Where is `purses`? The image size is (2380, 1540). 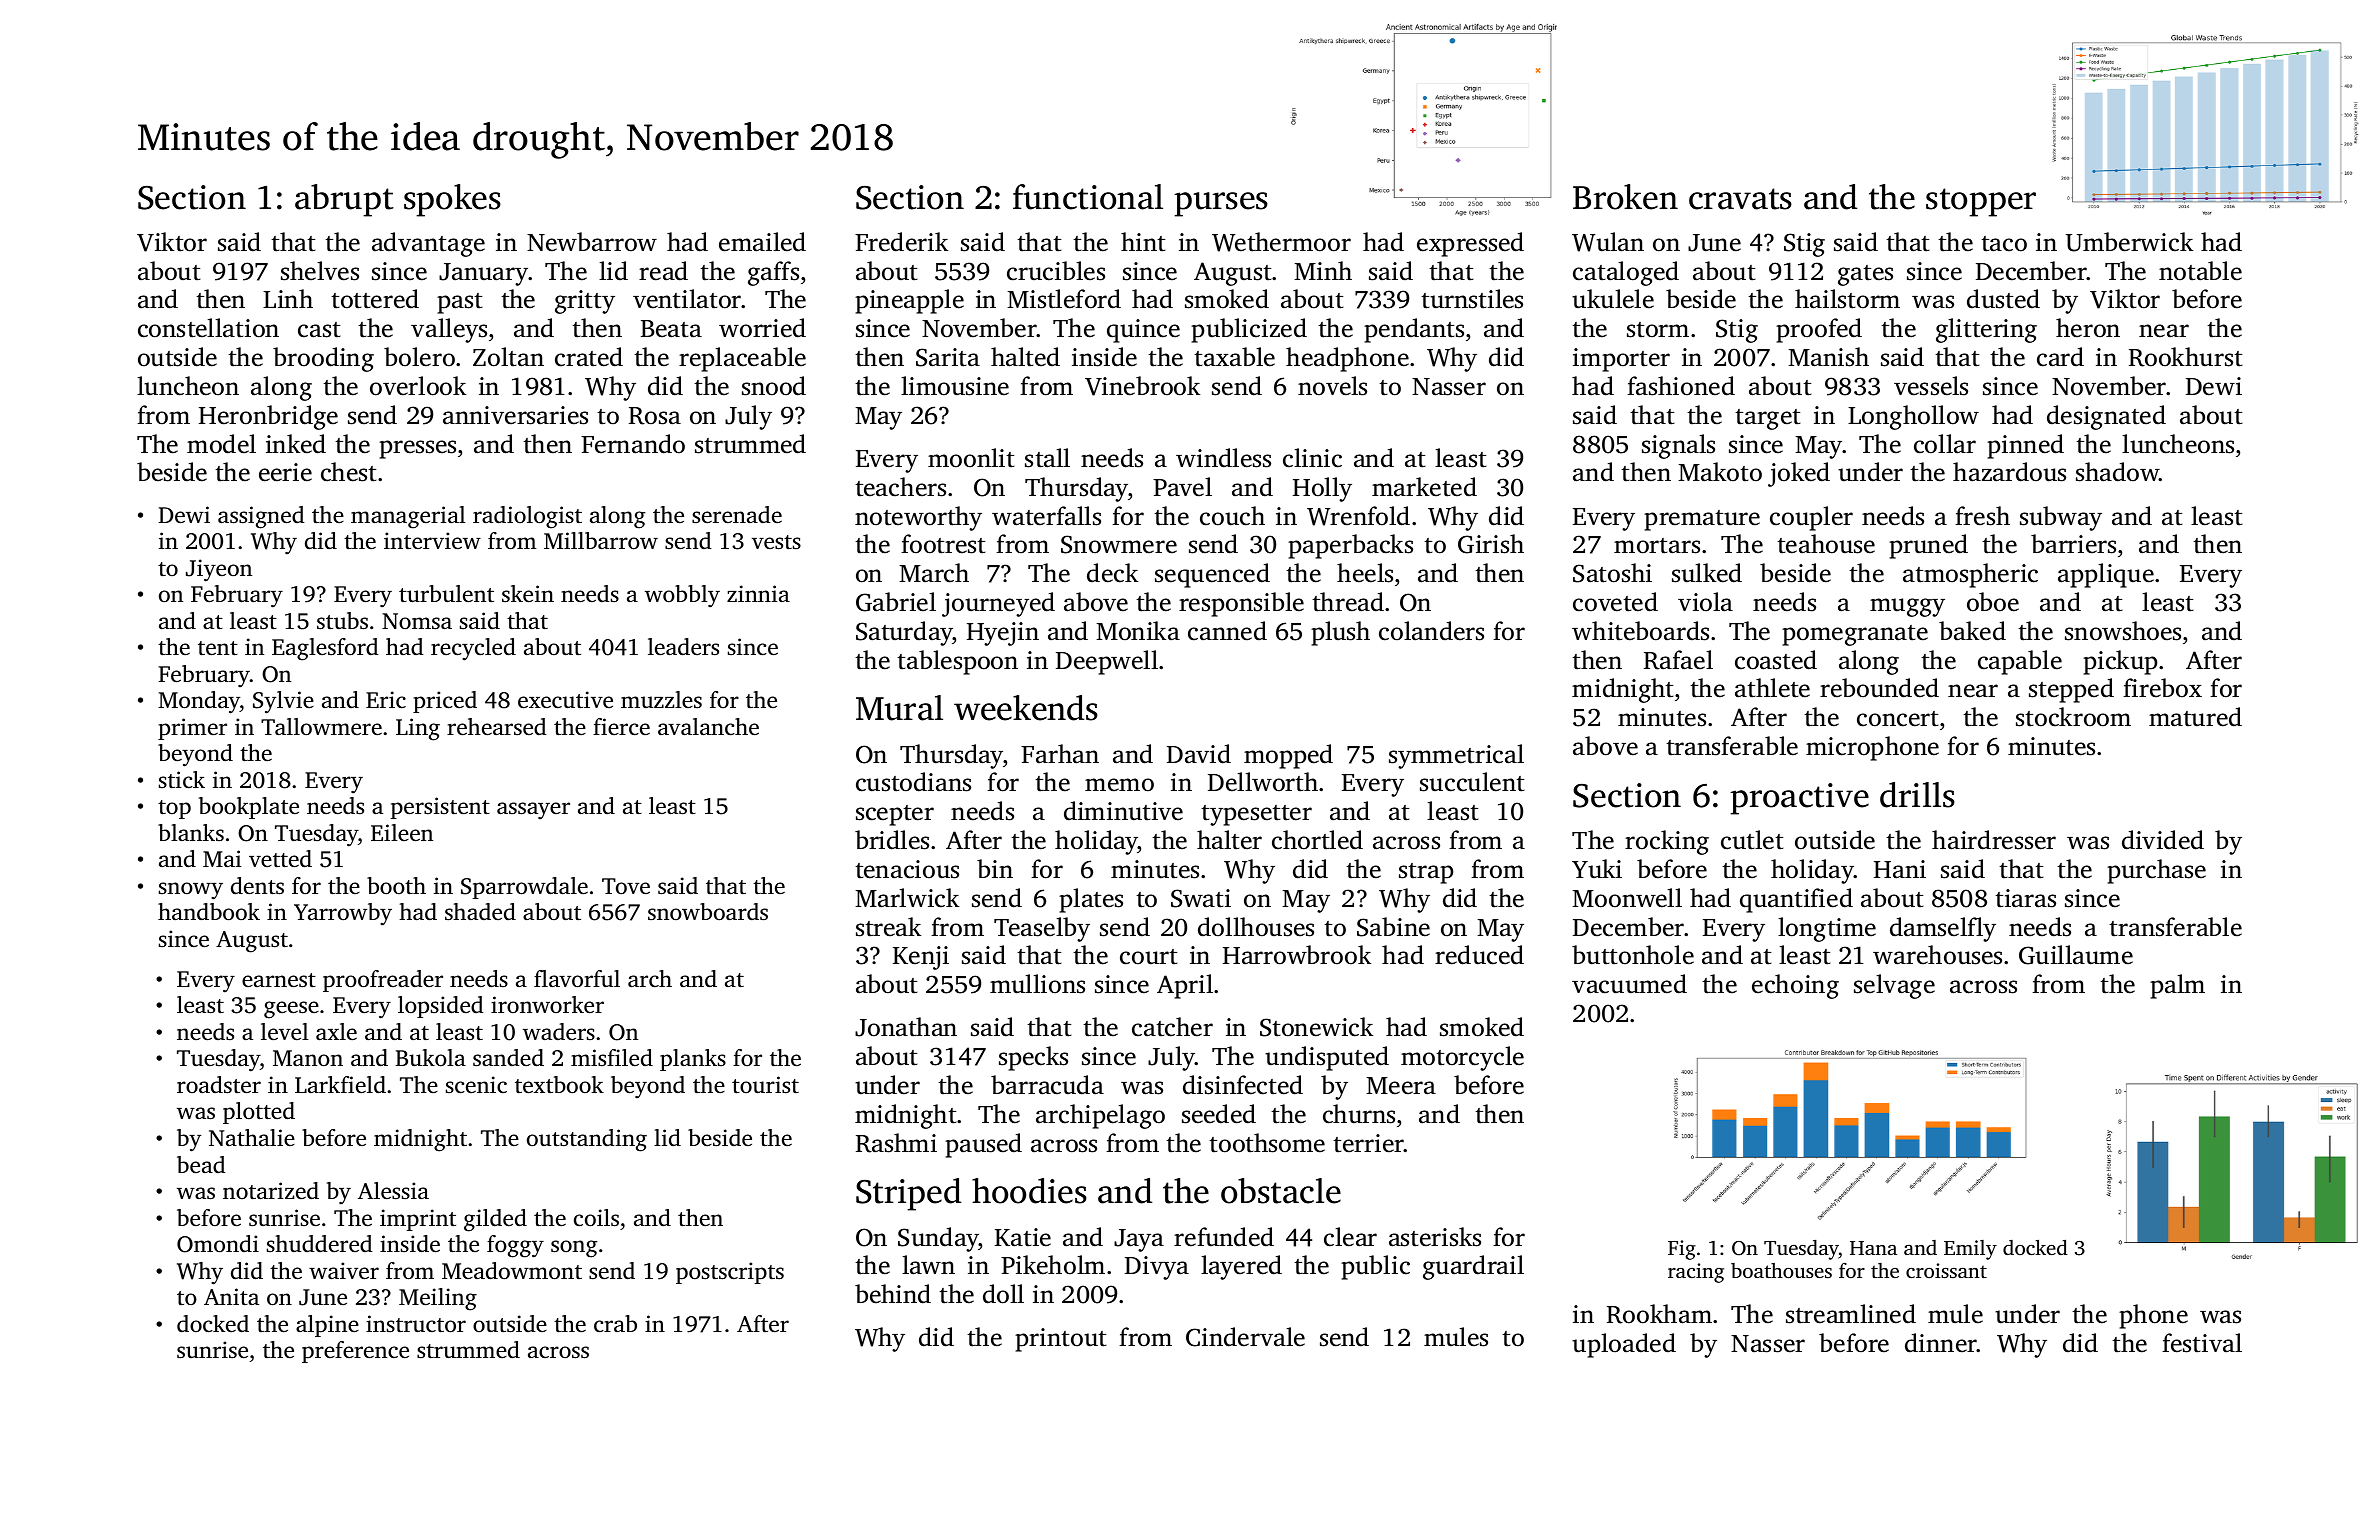
purses is located at coordinates (1221, 204).
